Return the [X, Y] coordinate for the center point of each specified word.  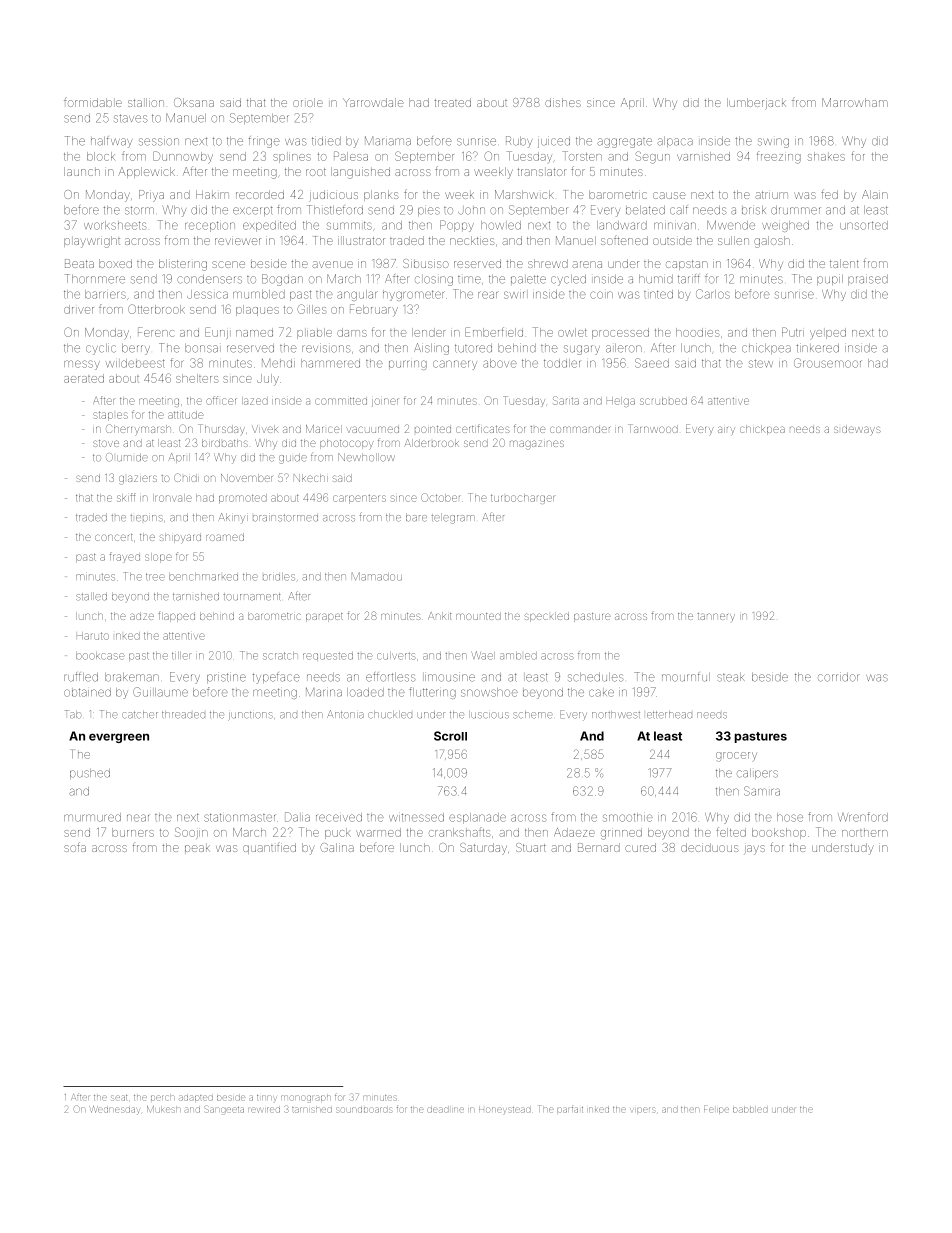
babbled [750, 1110]
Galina [337, 847]
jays [755, 850]
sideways [857, 430]
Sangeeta [224, 1110]
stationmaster [239, 817]
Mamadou [377, 576]
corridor [839, 677]
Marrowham [855, 102]
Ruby [519, 142]
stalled [91, 596]
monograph [306, 1098]
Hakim [212, 194]
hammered [330, 363]
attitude [185, 415]
